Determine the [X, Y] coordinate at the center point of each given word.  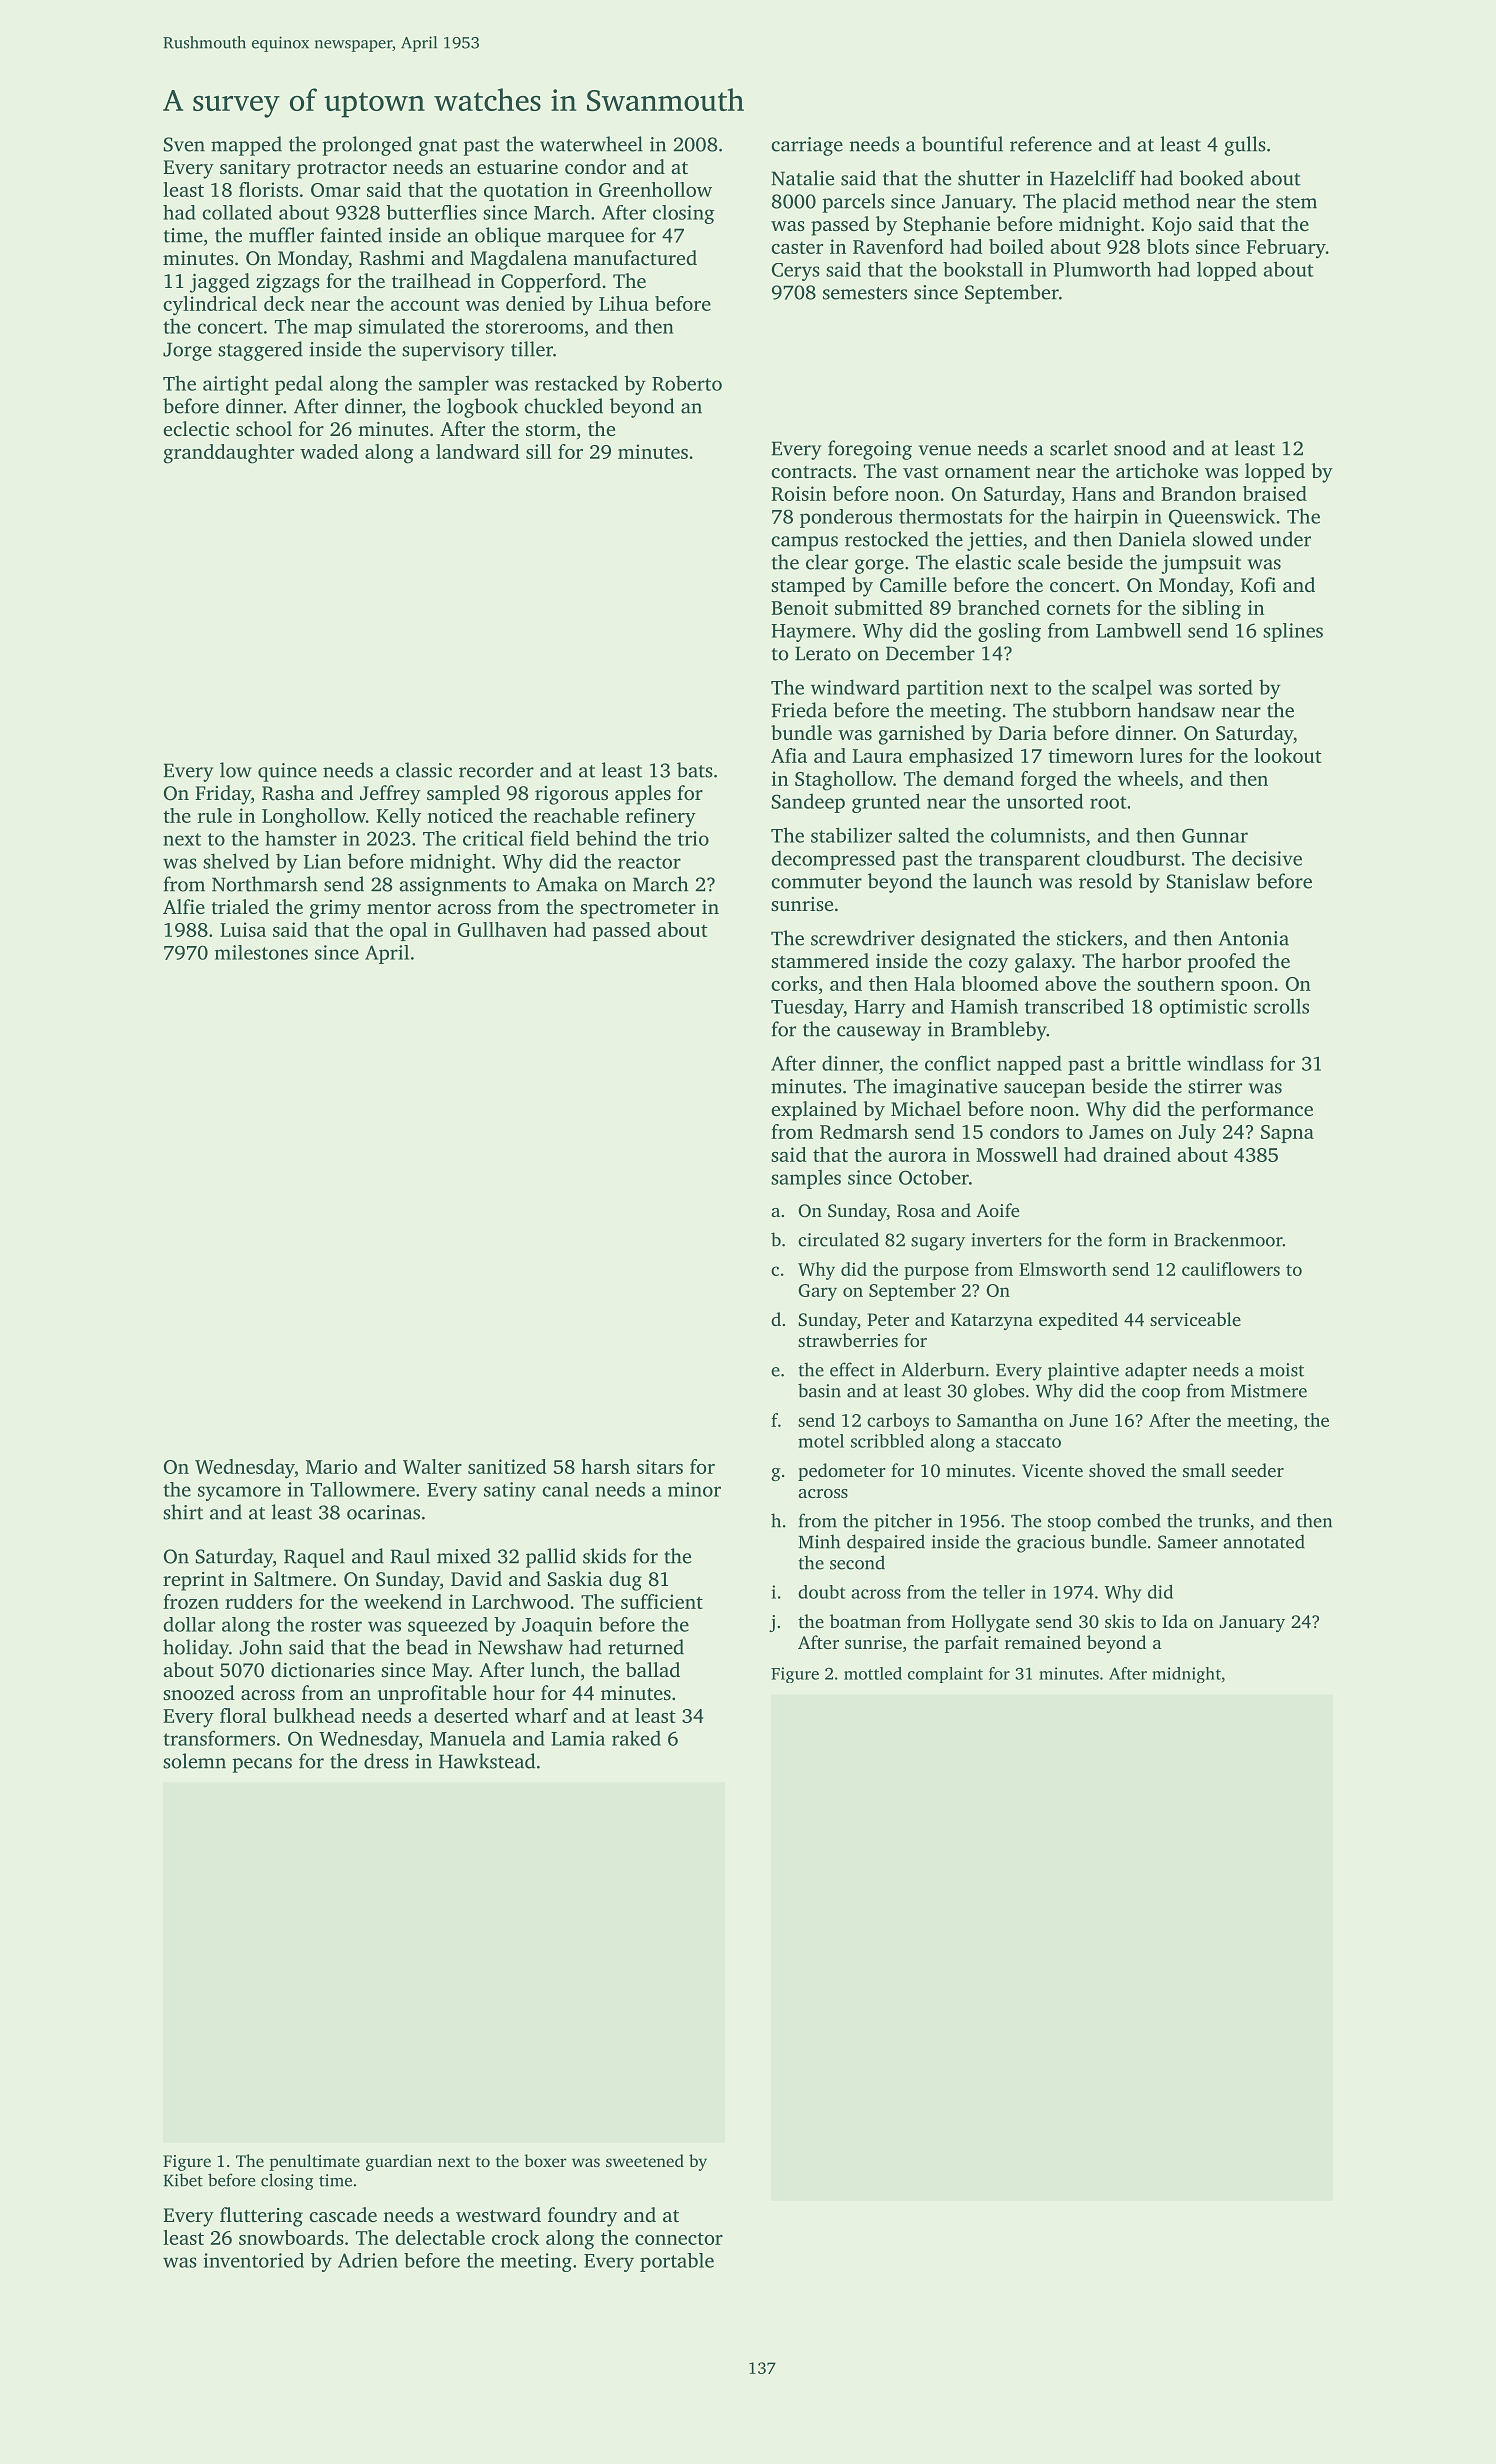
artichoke [1157, 470]
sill [539, 451]
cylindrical [210, 306]
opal [408, 931]
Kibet [183, 2180]
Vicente [1052, 1470]
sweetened [645, 2160]
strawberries [848, 1340]
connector [679, 2238]
